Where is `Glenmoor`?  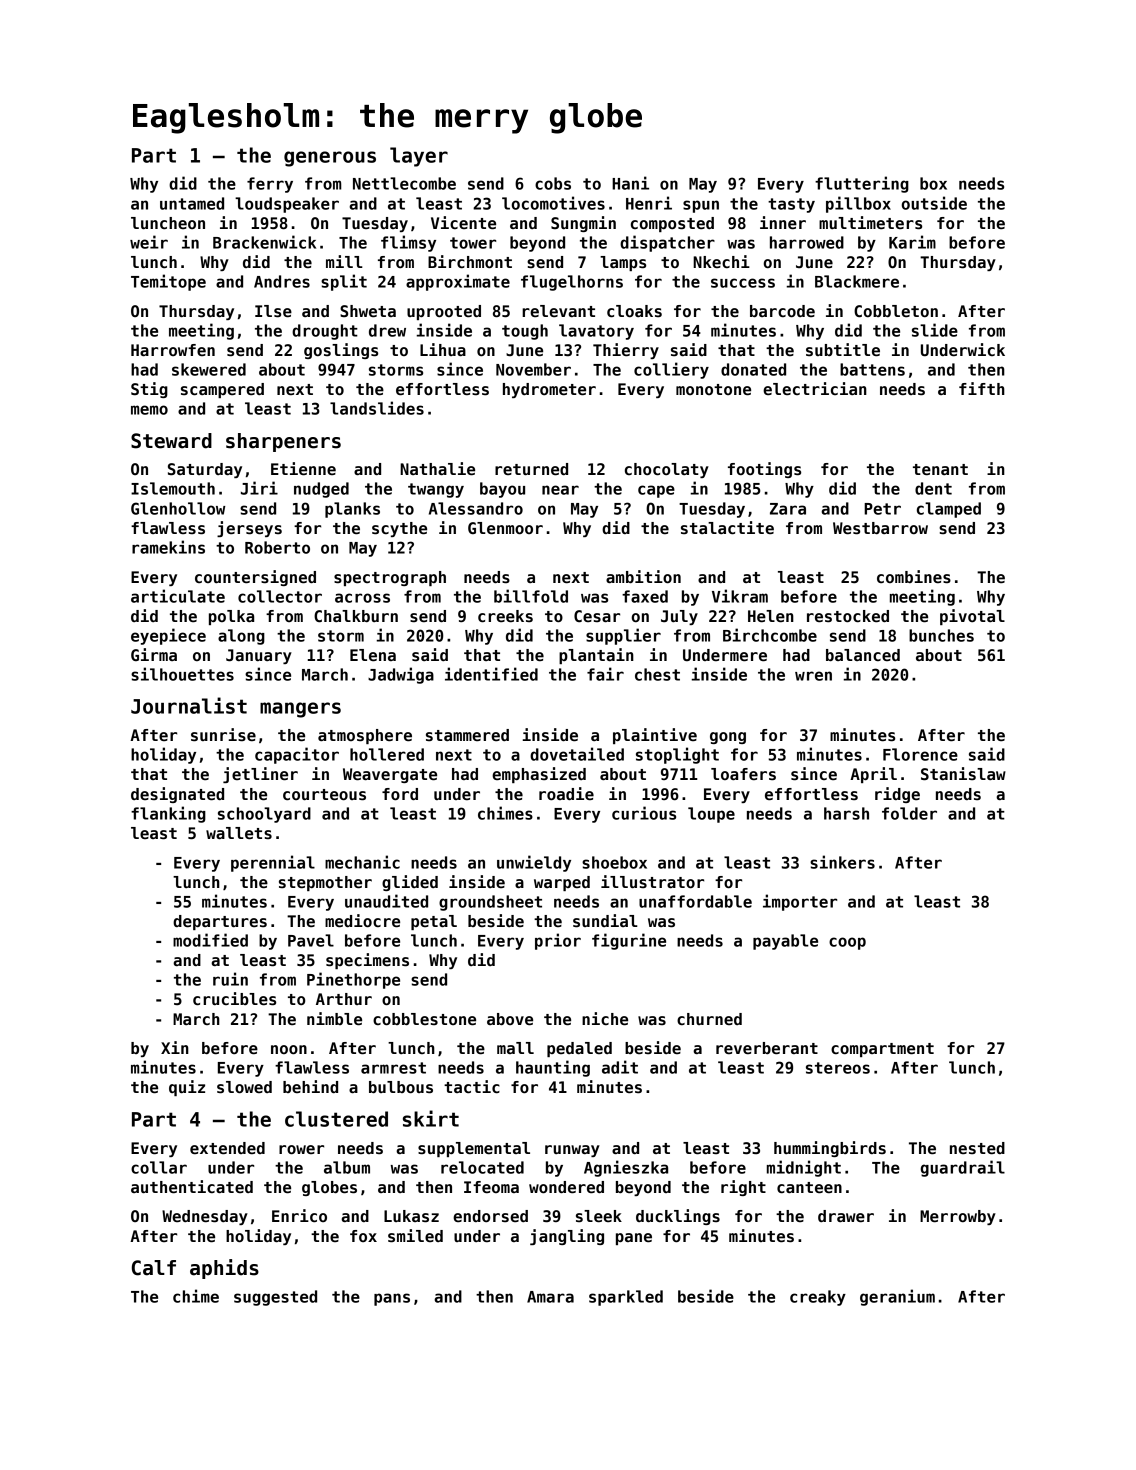
Glenmoor is located at coordinates (505, 528).
